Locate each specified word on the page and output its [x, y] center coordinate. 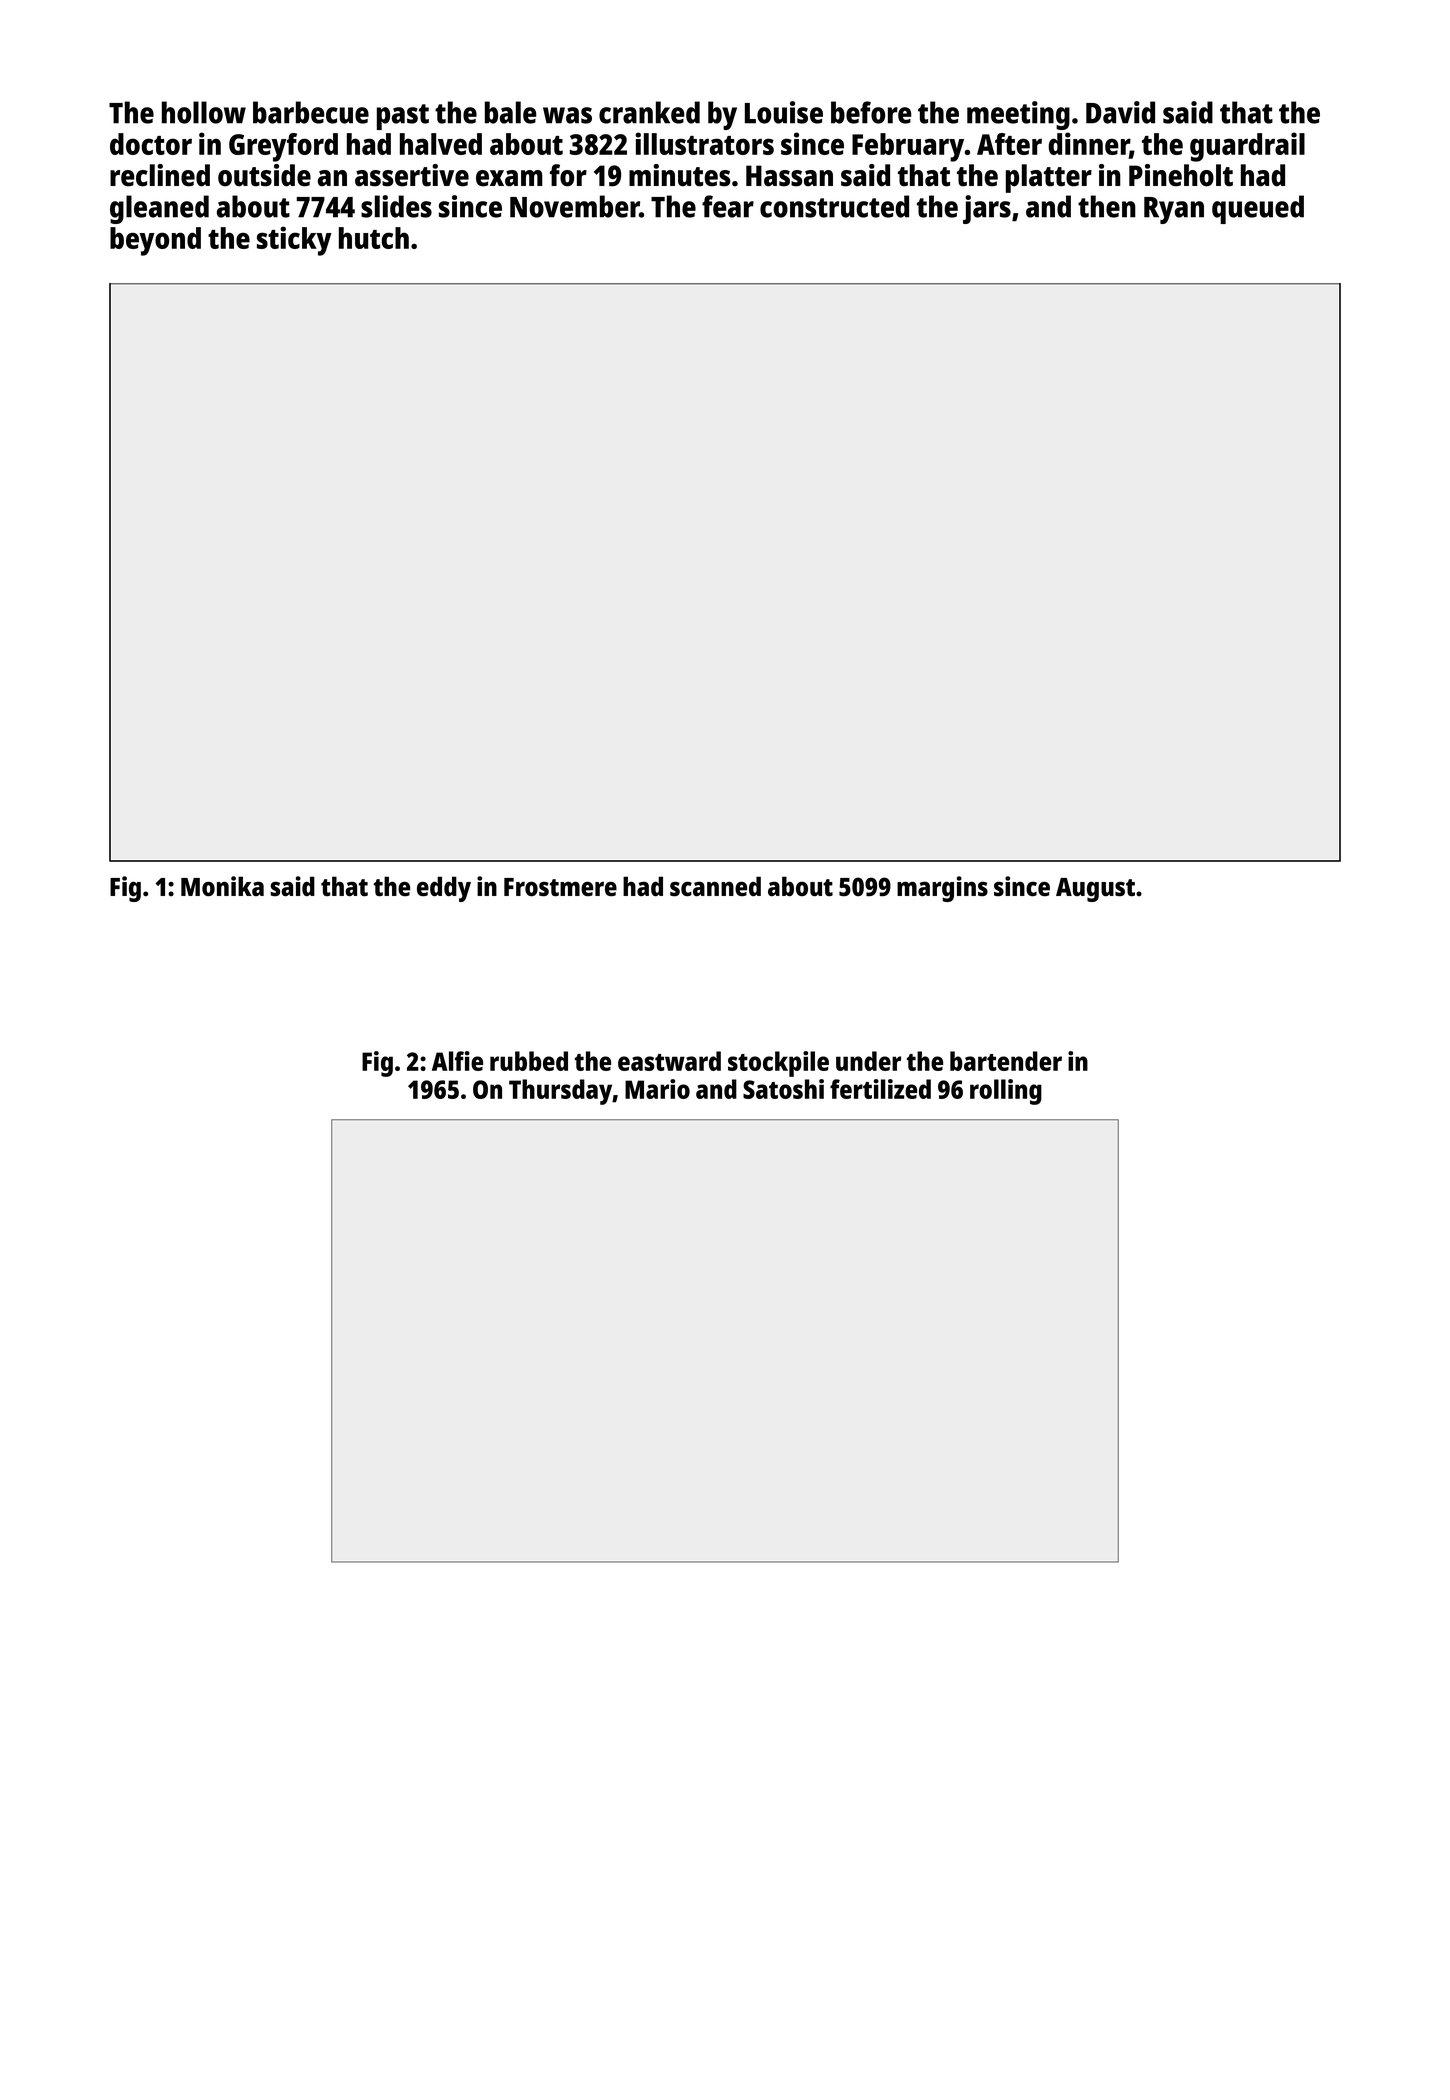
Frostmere [560, 887]
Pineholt [1181, 175]
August [1095, 890]
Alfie [457, 1061]
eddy [444, 889]
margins [942, 889]
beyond [155, 241]
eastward [669, 1061]
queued [1258, 209]
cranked [649, 112]
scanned [715, 886]
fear [728, 206]
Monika [222, 886]
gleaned [159, 209]
